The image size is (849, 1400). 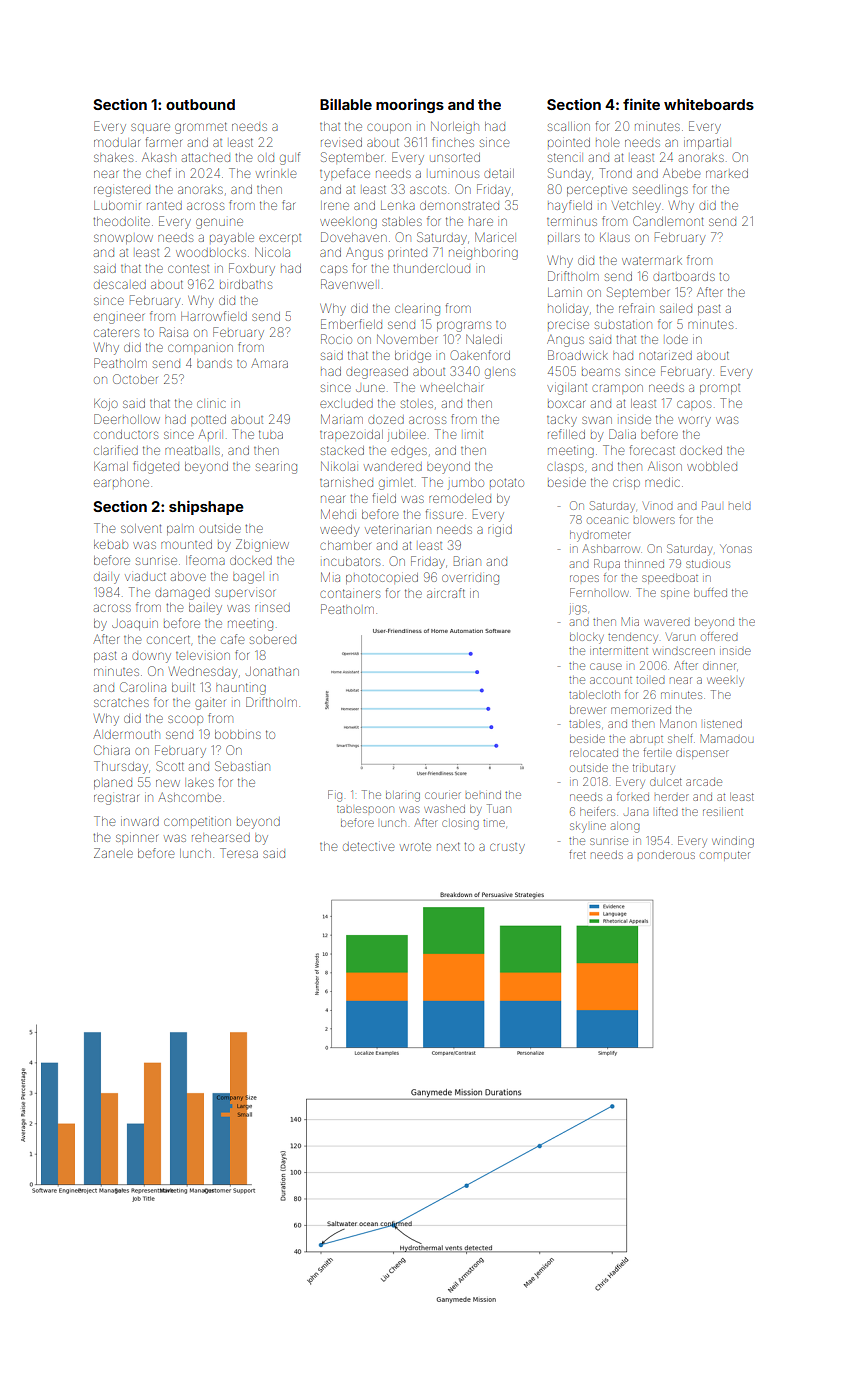 What do you see at coordinates (188, 269) in the screenshot?
I see `contest` at bounding box center [188, 269].
